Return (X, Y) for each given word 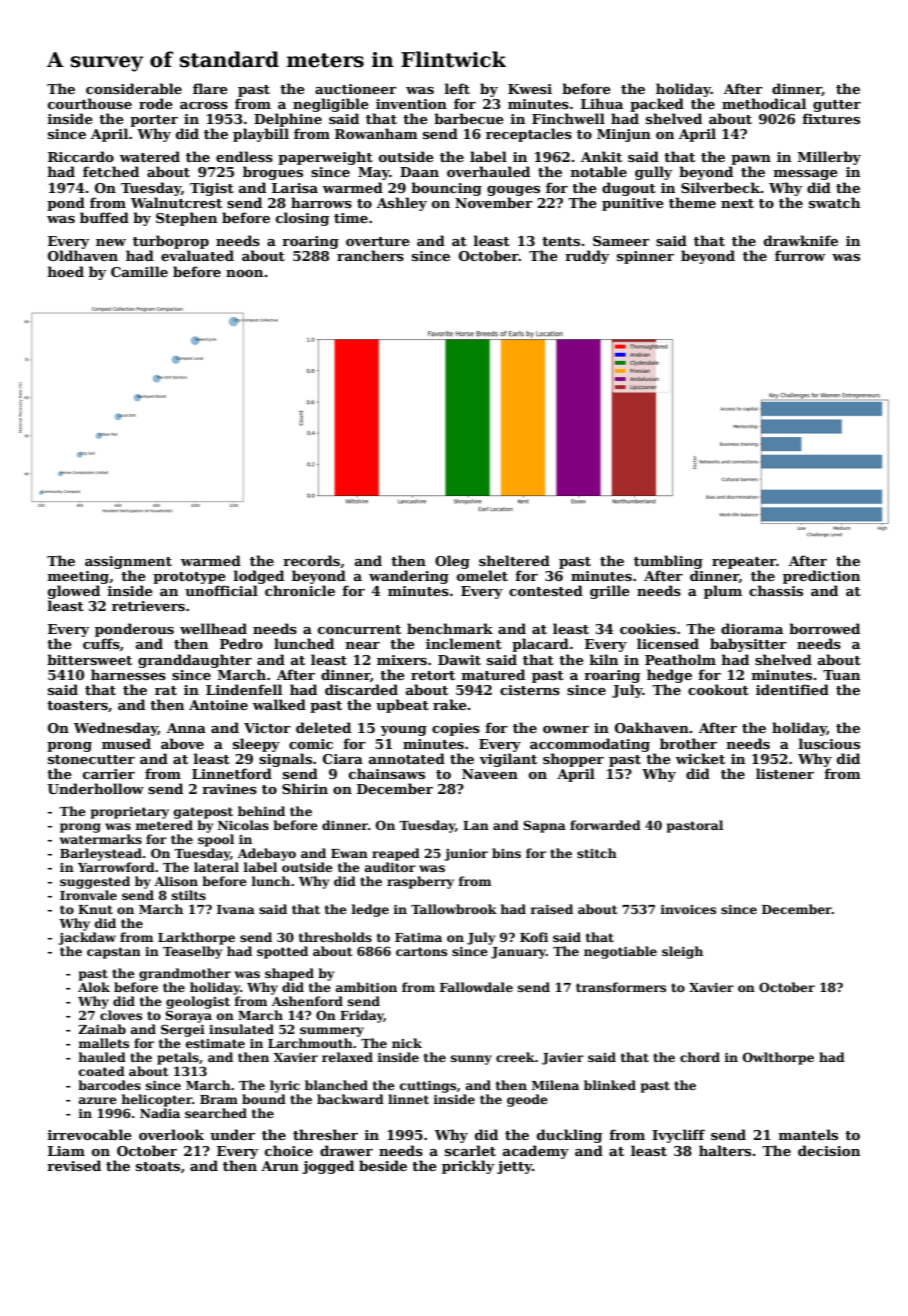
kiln (603, 659)
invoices (688, 909)
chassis (776, 590)
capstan (114, 953)
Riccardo (81, 156)
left (457, 88)
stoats (158, 1166)
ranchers (370, 255)
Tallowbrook (454, 909)
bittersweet (89, 659)
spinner (645, 257)
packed (657, 105)
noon (244, 273)
